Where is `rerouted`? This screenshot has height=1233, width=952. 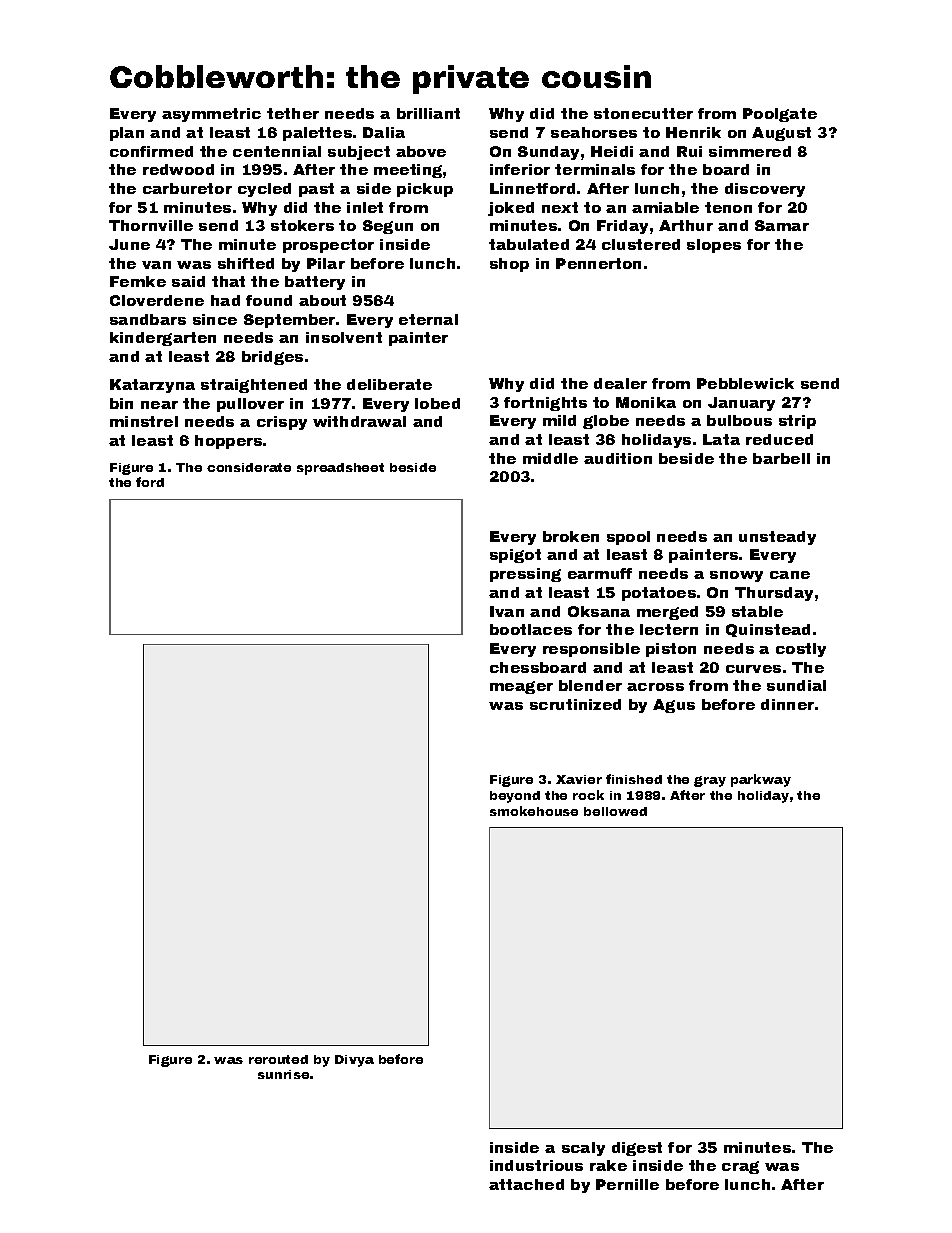
rerouted is located at coordinates (278, 1059).
